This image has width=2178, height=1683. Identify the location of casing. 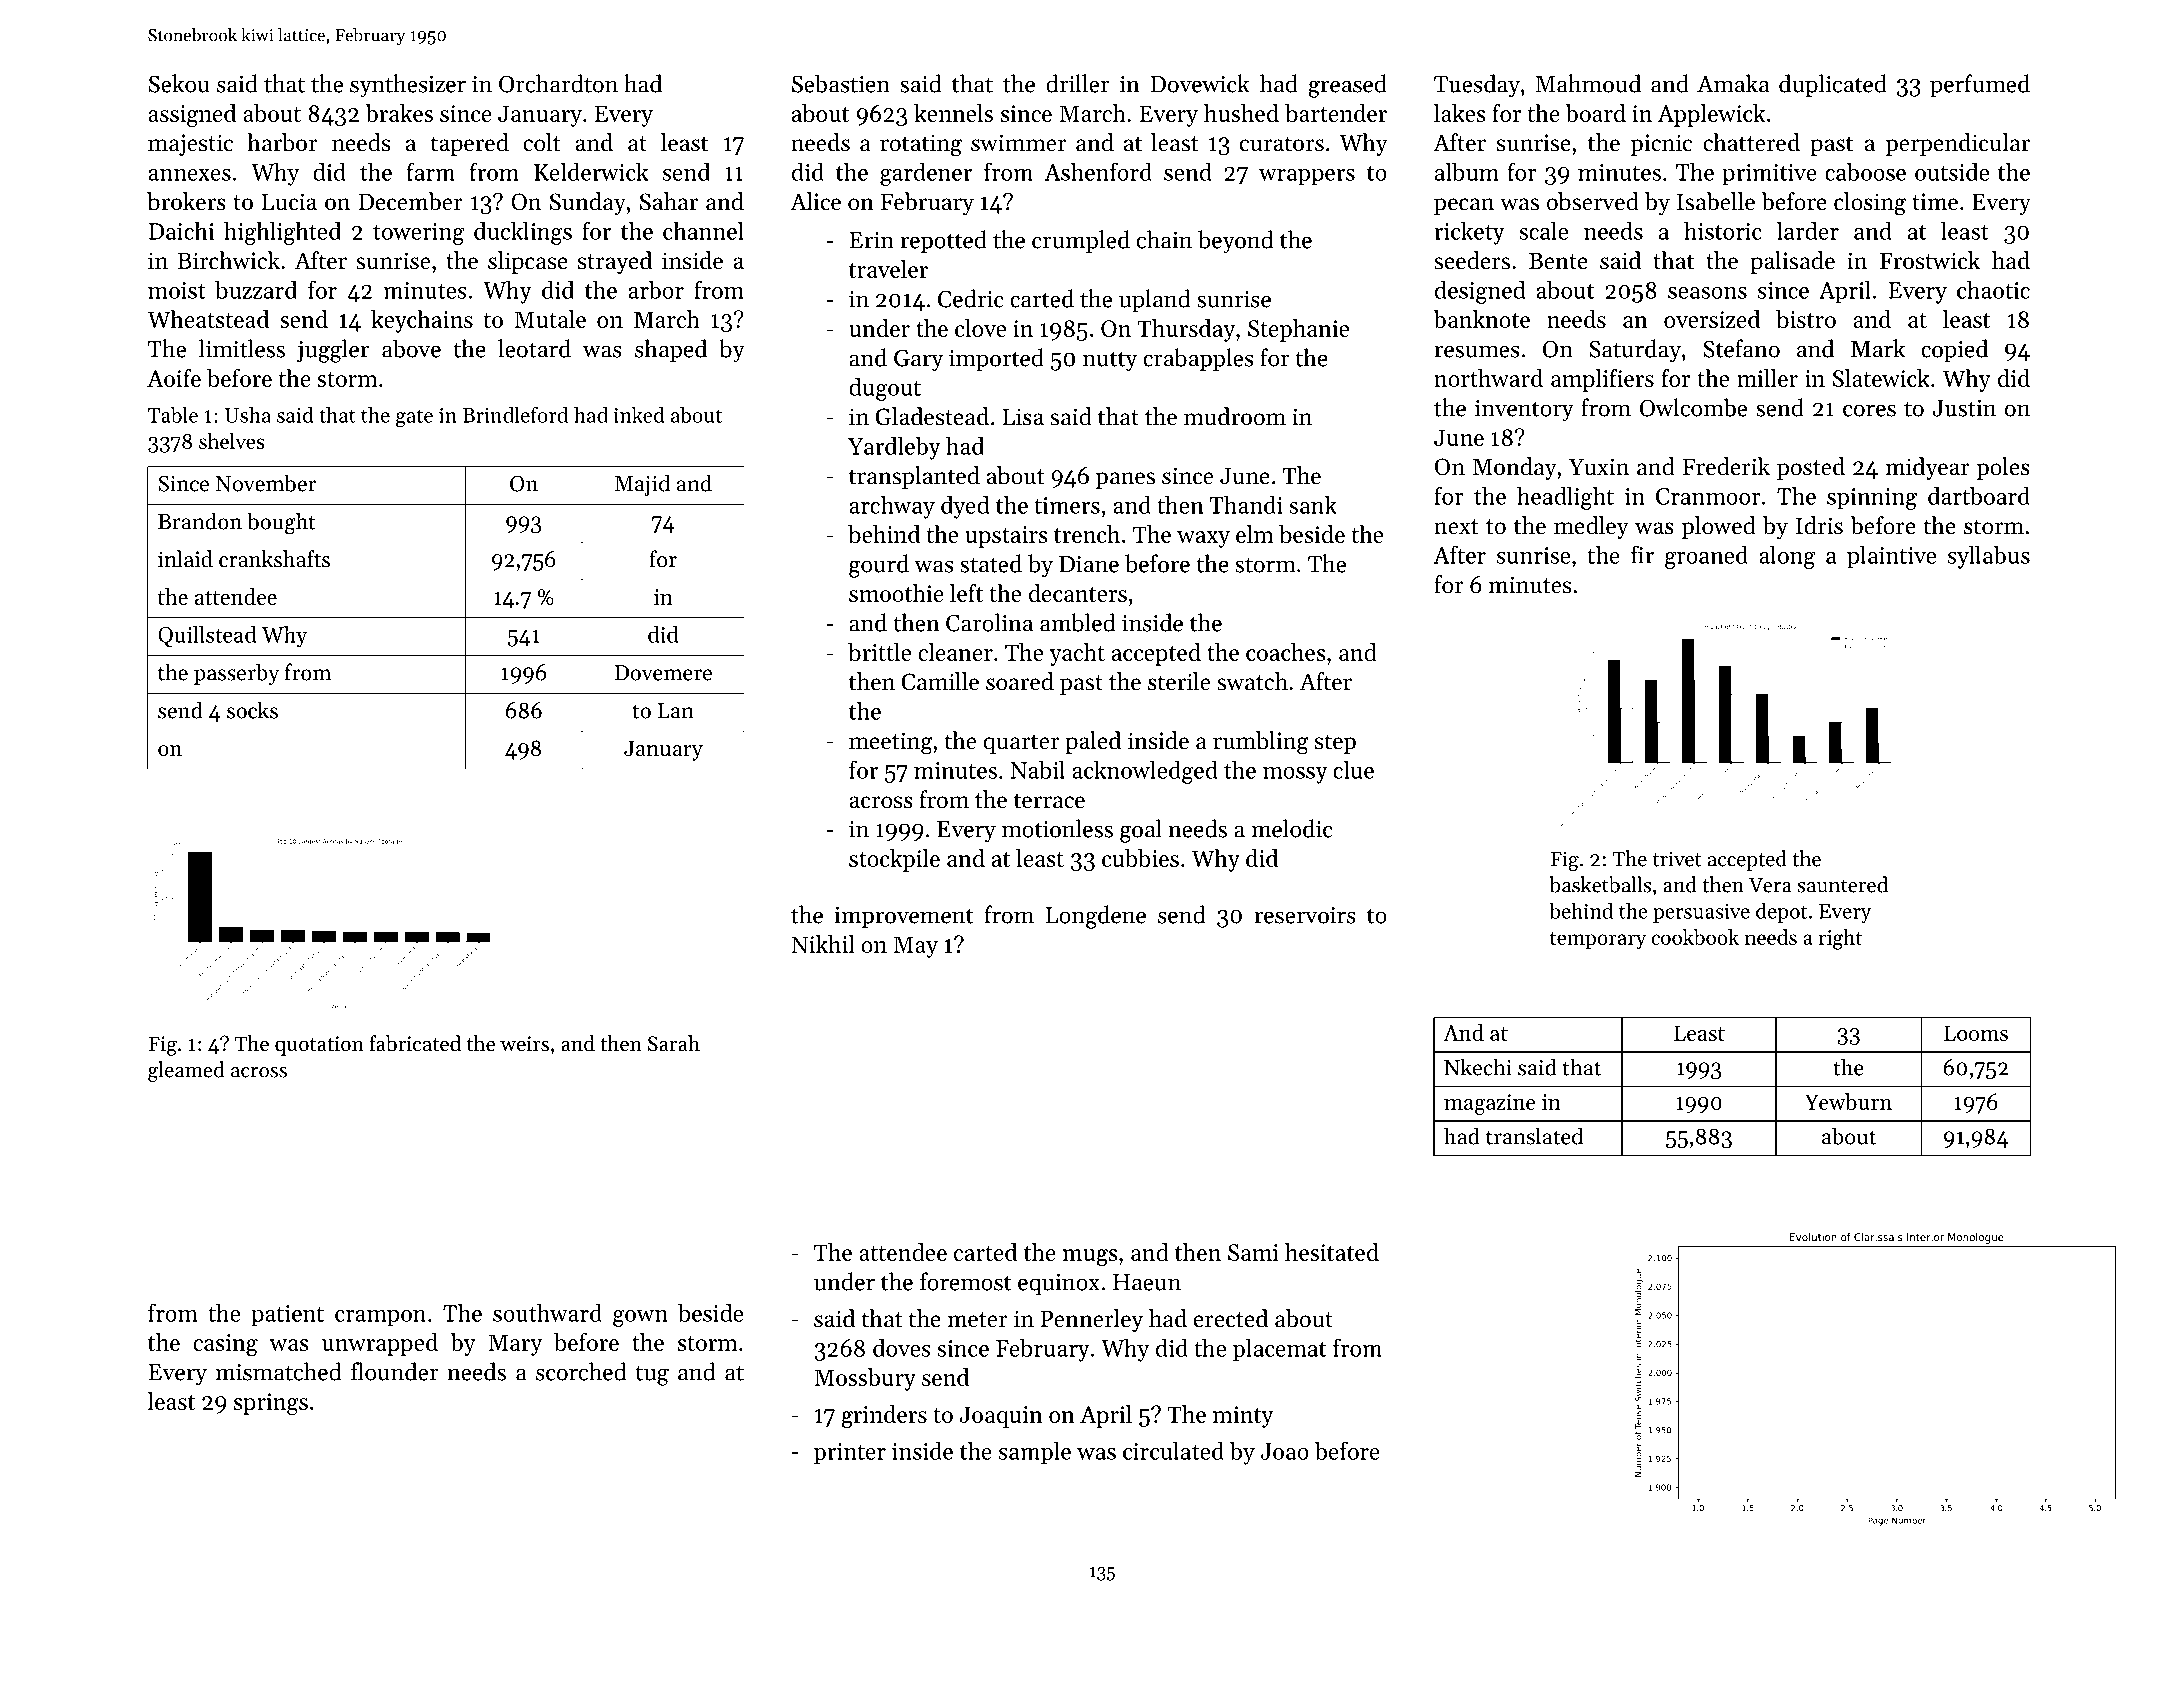
(225, 1345).
